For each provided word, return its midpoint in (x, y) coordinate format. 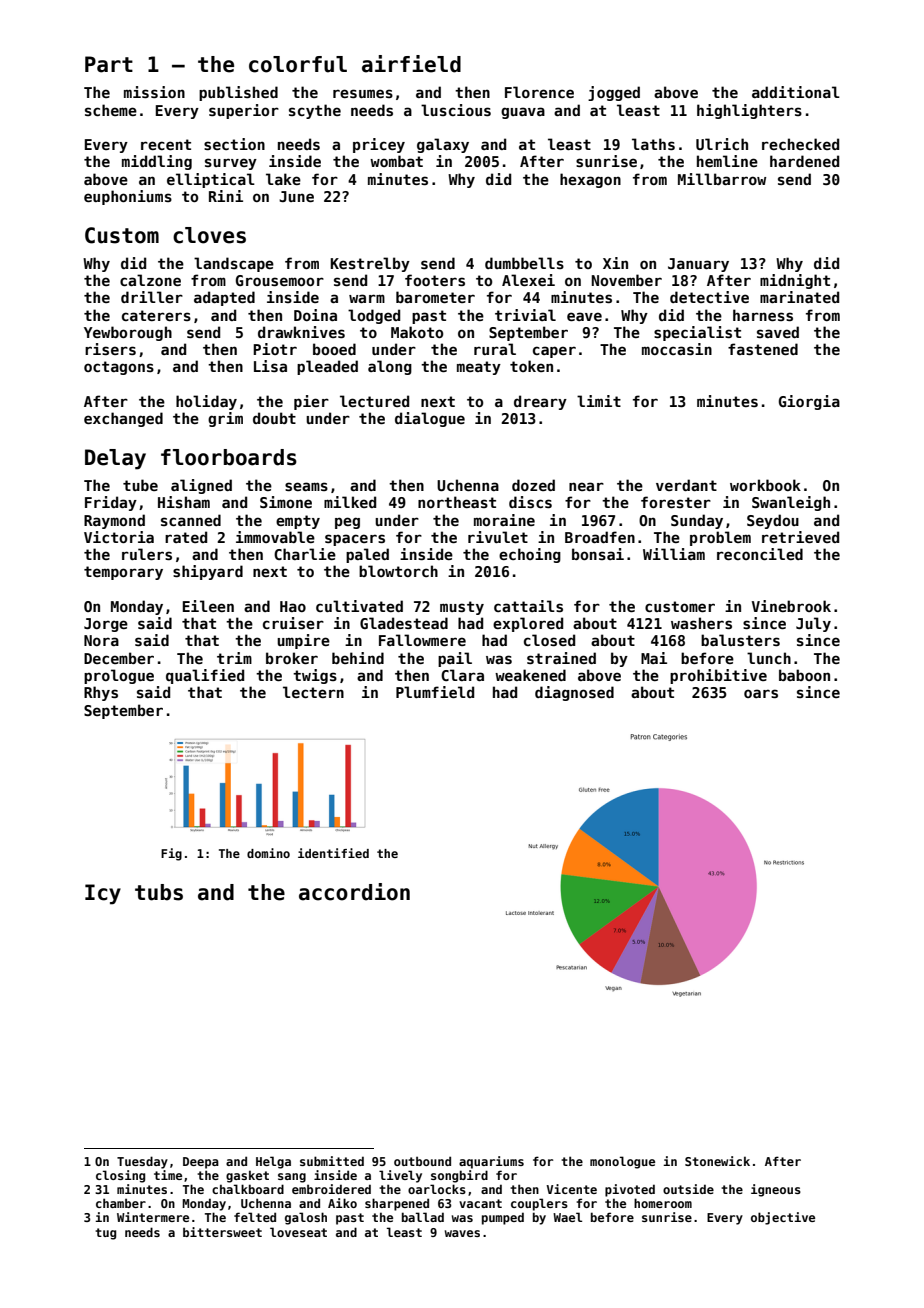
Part (109, 64)
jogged (614, 93)
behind (358, 658)
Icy (103, 894)
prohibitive (718, 676)
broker (292, 658)
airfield (411, 64)
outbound (422, 1161)
